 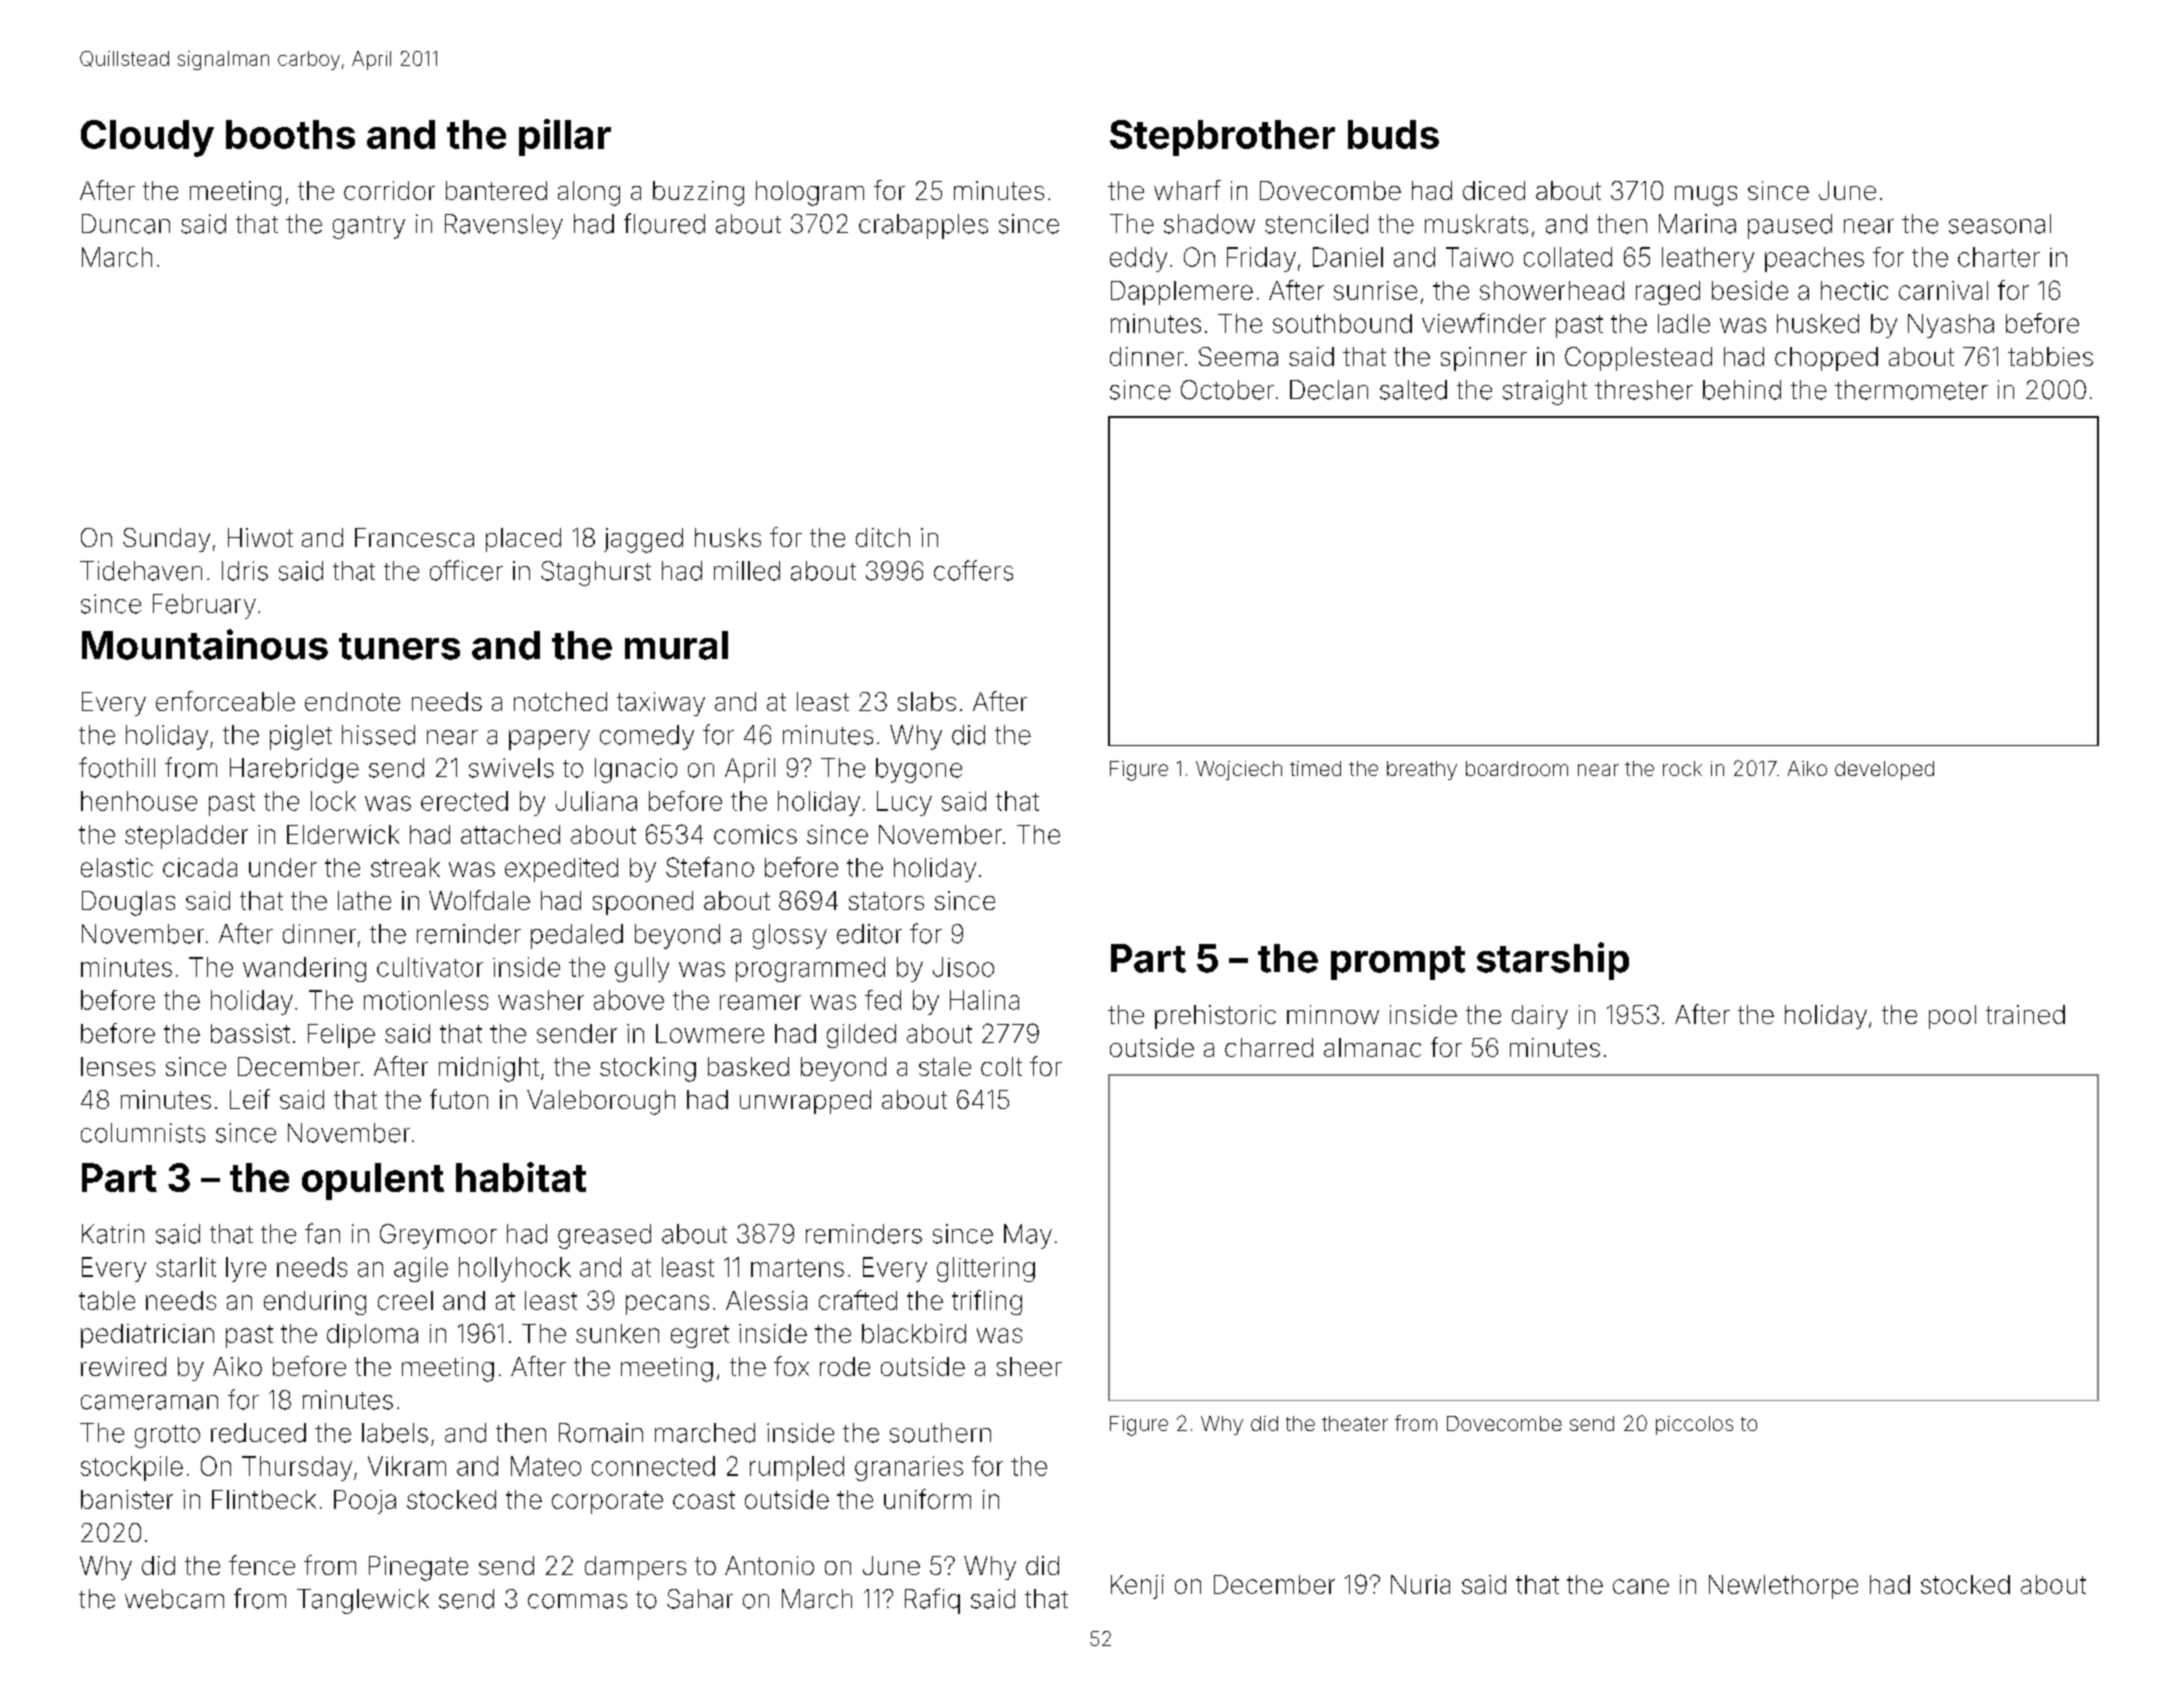 What do you see at coordinates (174, 1599) in the screenshot?
I see `webcam` at bounding box center [174, 1599].
